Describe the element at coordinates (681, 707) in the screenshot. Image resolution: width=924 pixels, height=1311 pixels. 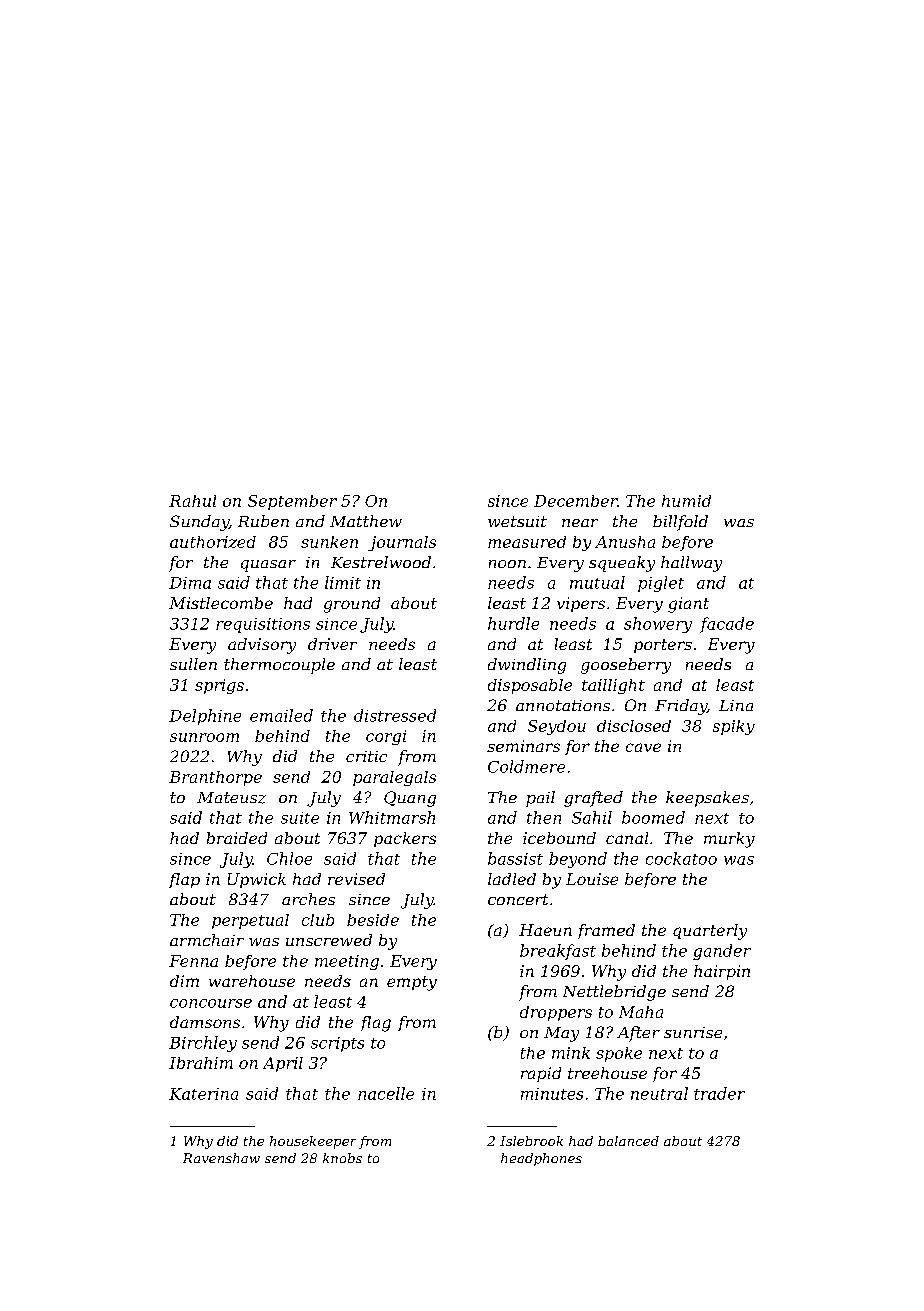
I see `Friday` at that location.
